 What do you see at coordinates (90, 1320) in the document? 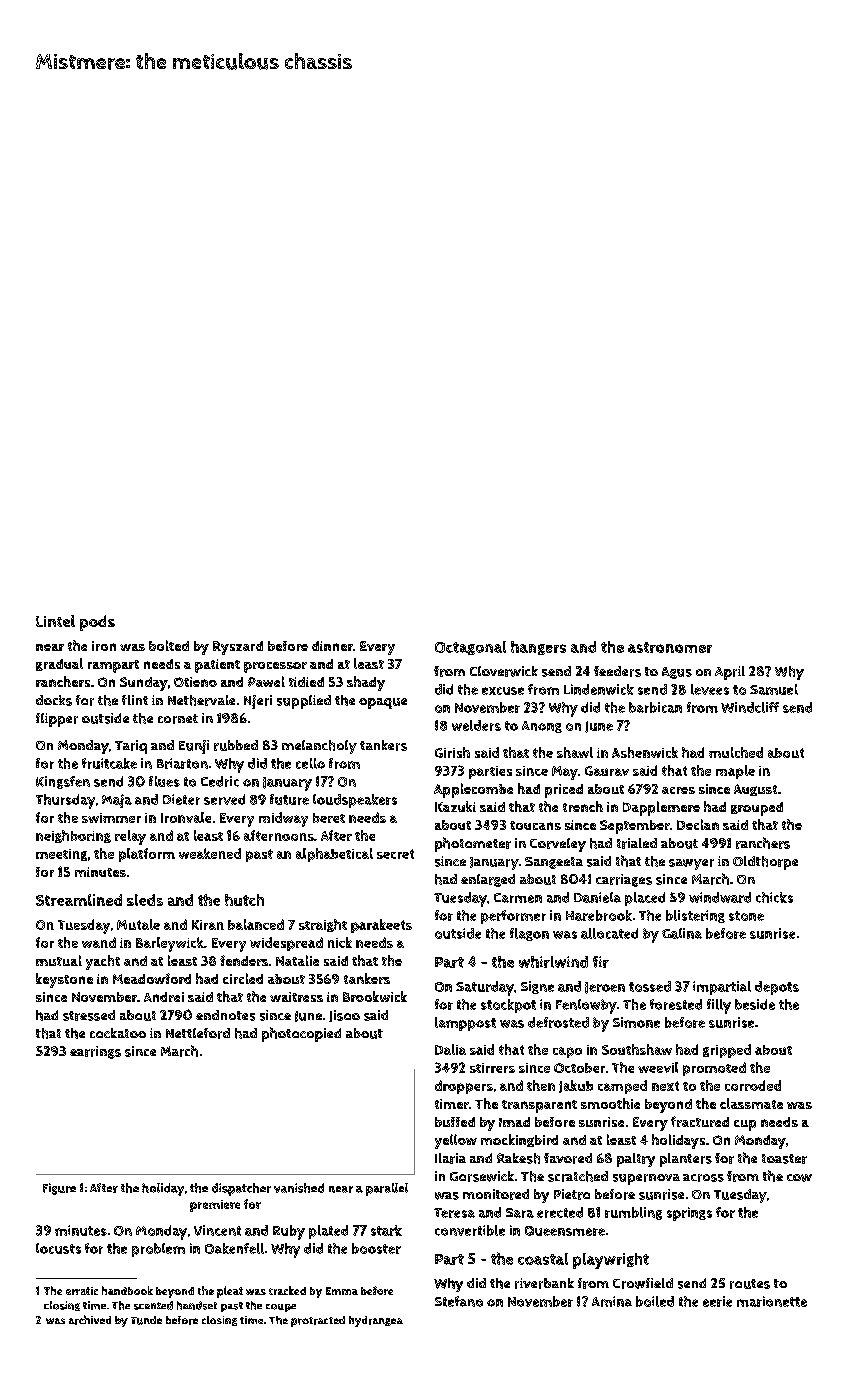
I see `archived` at bounding box center [90, 1320].
